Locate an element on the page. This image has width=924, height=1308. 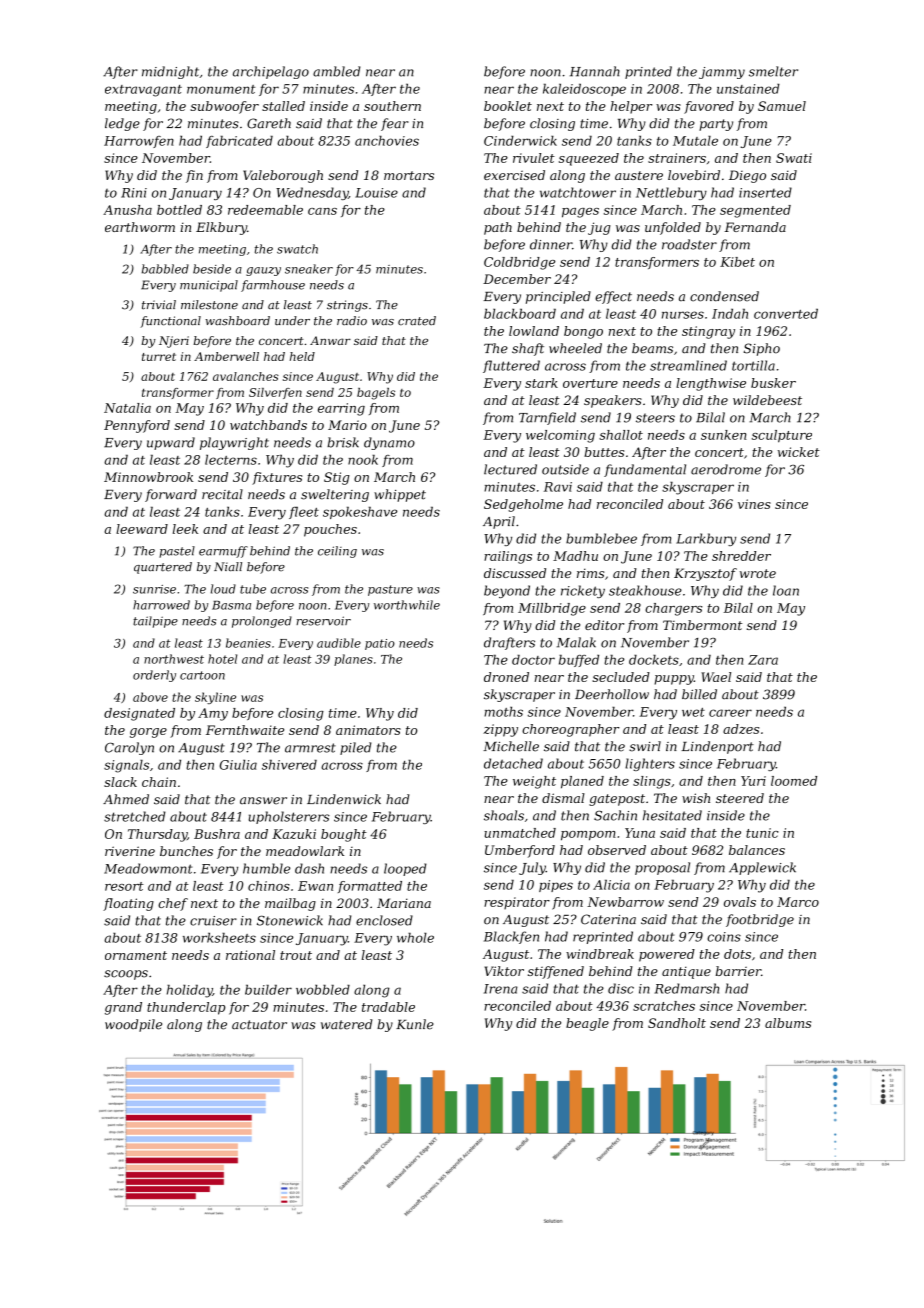
actuator is located at coordinates (259, 1025).
